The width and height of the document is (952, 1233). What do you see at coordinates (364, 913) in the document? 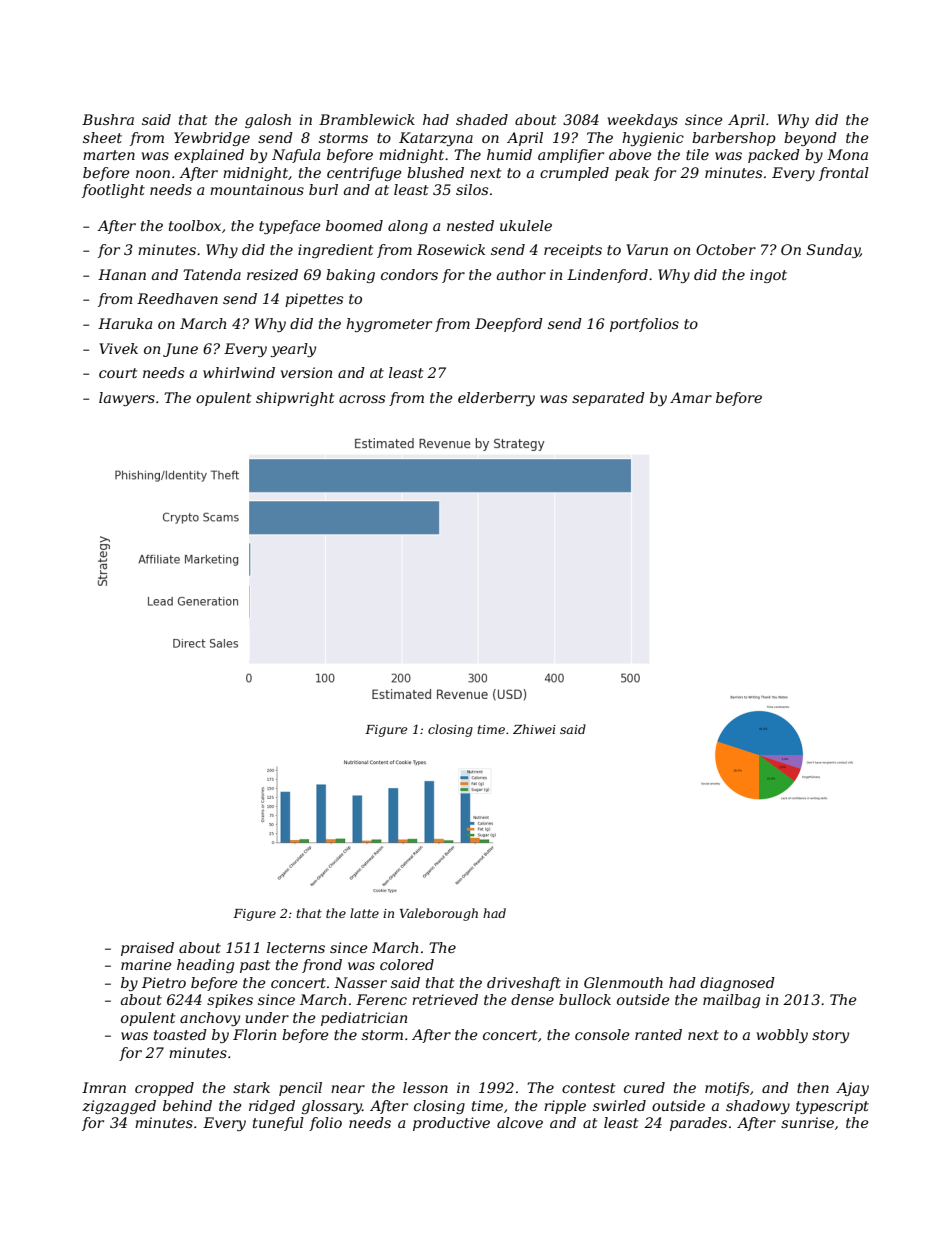
I see `latte` at bounding box center [364, 913].
